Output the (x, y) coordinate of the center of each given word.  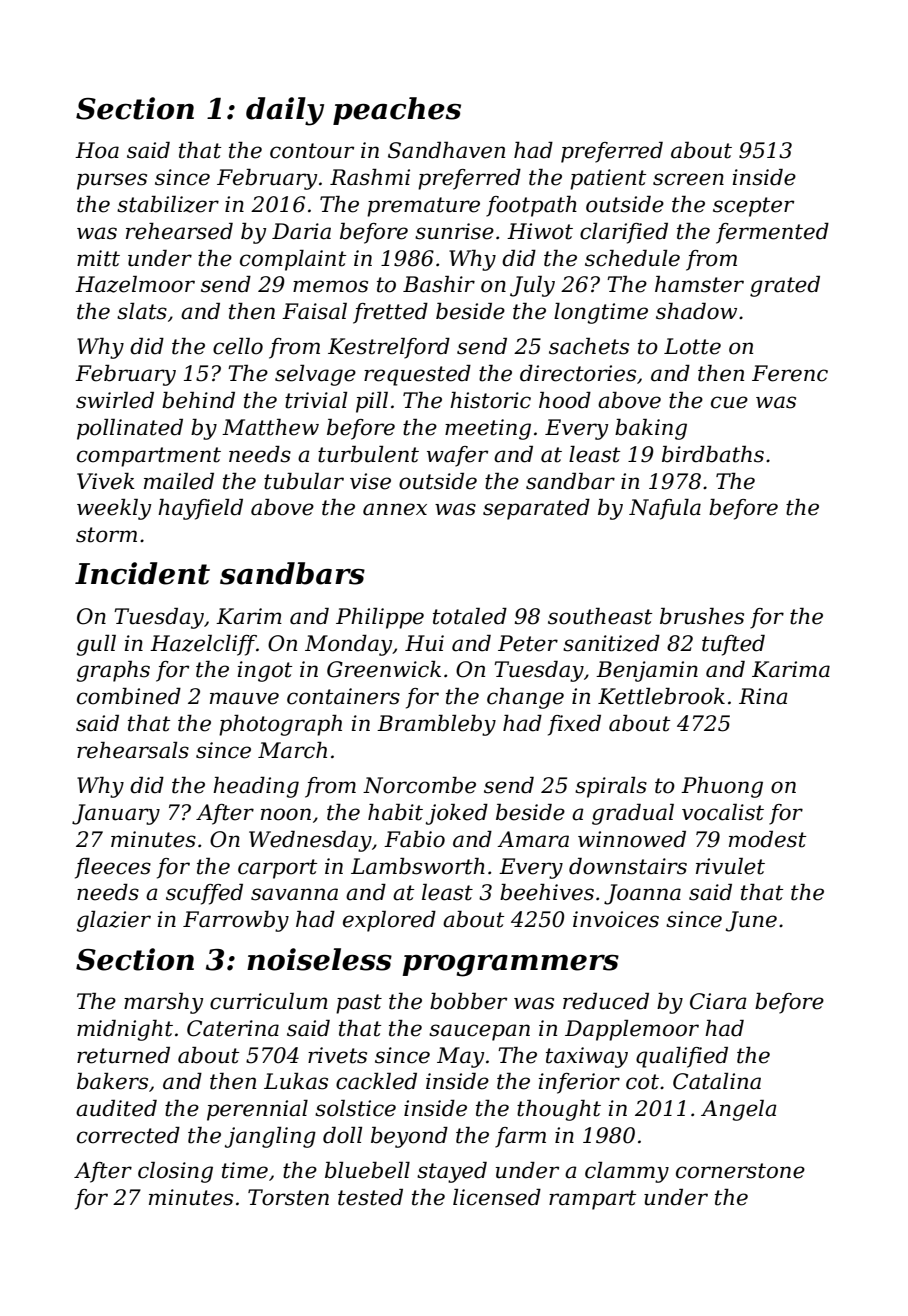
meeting (488, 429)
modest (767, 839)
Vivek (106, 481)
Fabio (414, 839)
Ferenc (790, 373)
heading (256, 787)
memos (330, 286)
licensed (497, 1197)
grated (785, 286)
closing (175, 1172)
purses (112, 181)
